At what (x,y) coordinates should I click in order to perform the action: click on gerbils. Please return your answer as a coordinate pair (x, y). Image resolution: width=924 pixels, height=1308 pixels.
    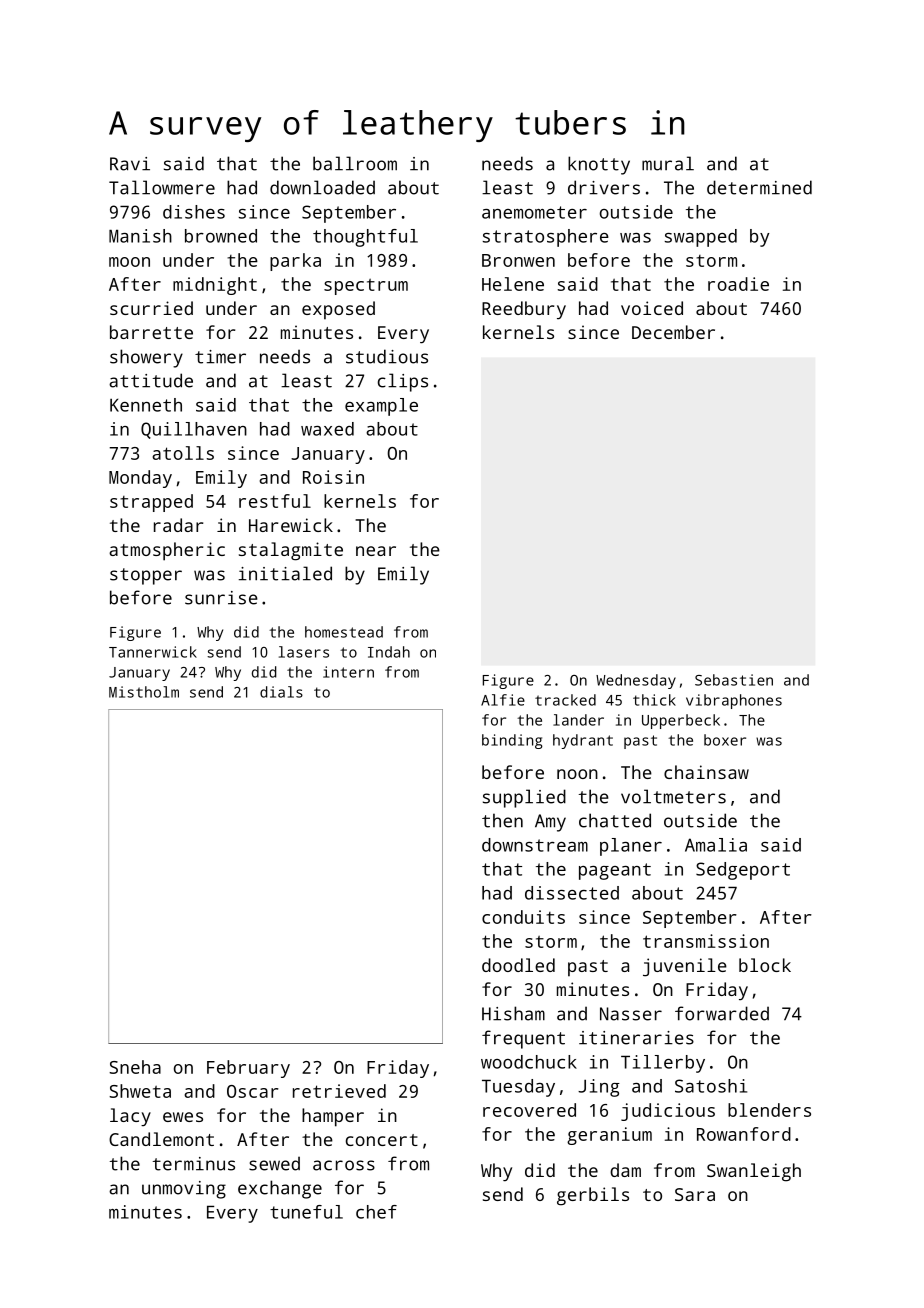
    Looking at the image, I should click on (593, 1196).
